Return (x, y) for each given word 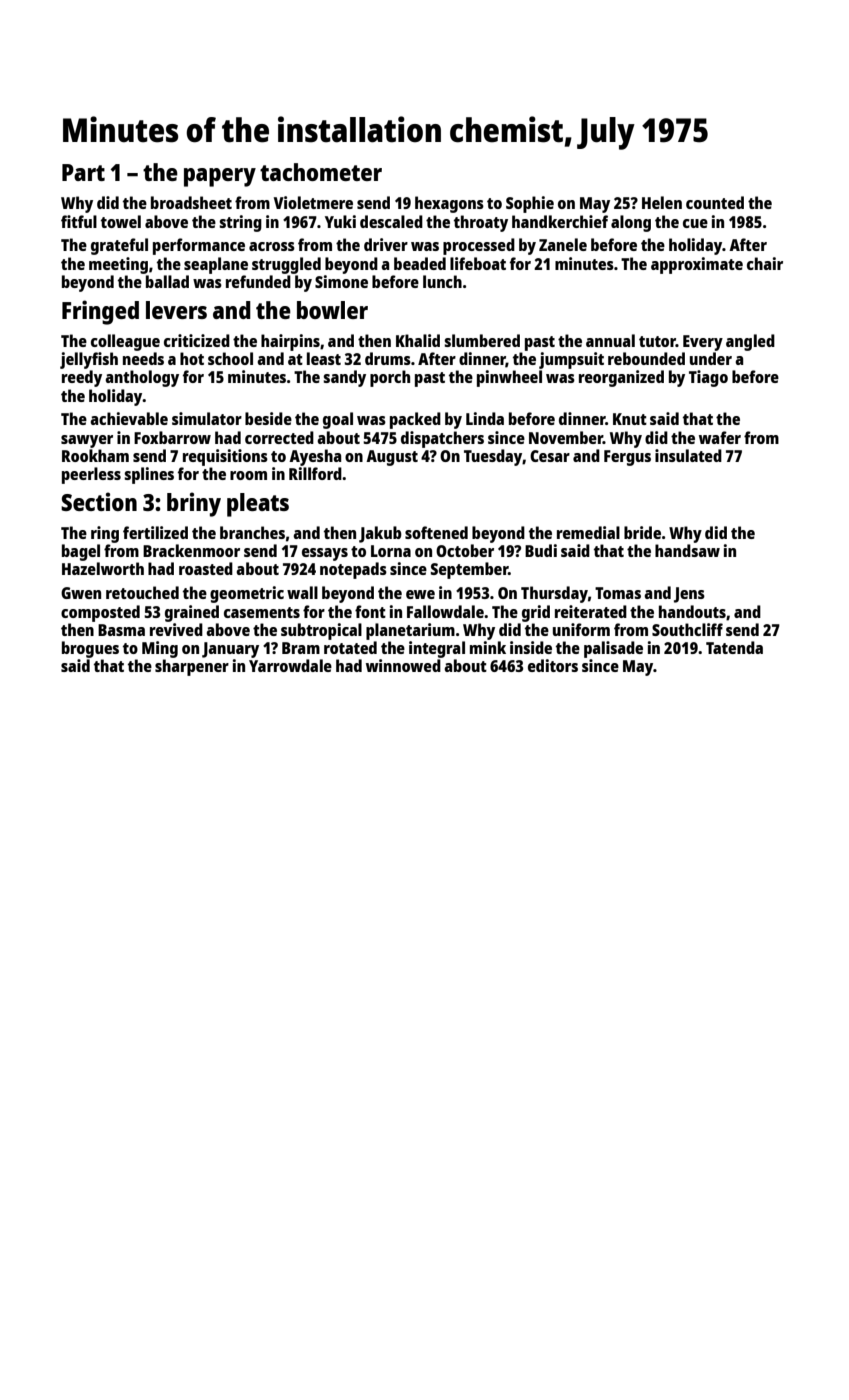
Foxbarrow (172, 437)
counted (715, 202)
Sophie (530, 204)
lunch (442, 281)
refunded (258, 281)
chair (765, 263)
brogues (90, 649)
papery (220, 177)
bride (642, 532)
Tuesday (493, 457)
